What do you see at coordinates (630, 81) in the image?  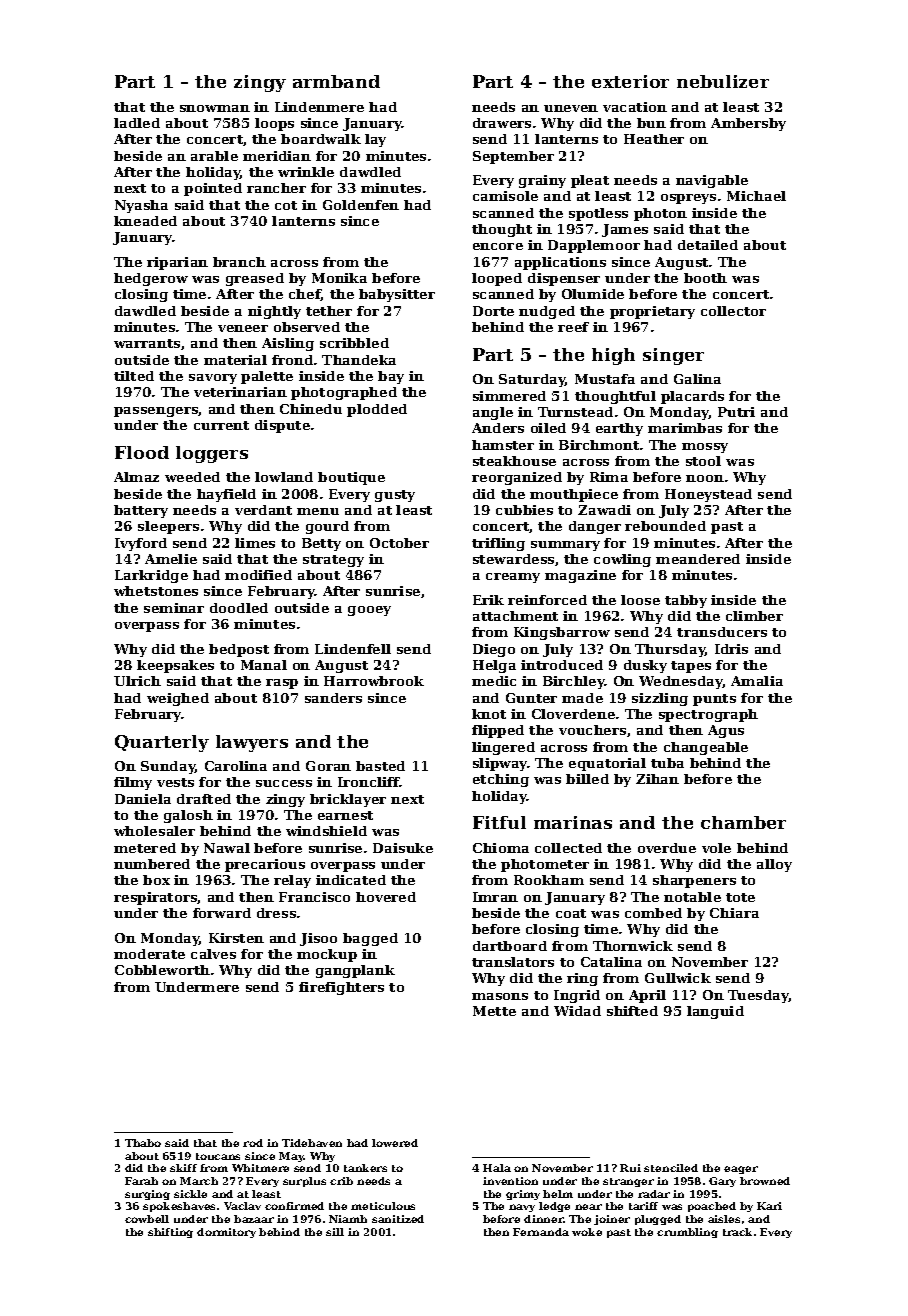 I see `exterior` at bounding box center [630, 81].
